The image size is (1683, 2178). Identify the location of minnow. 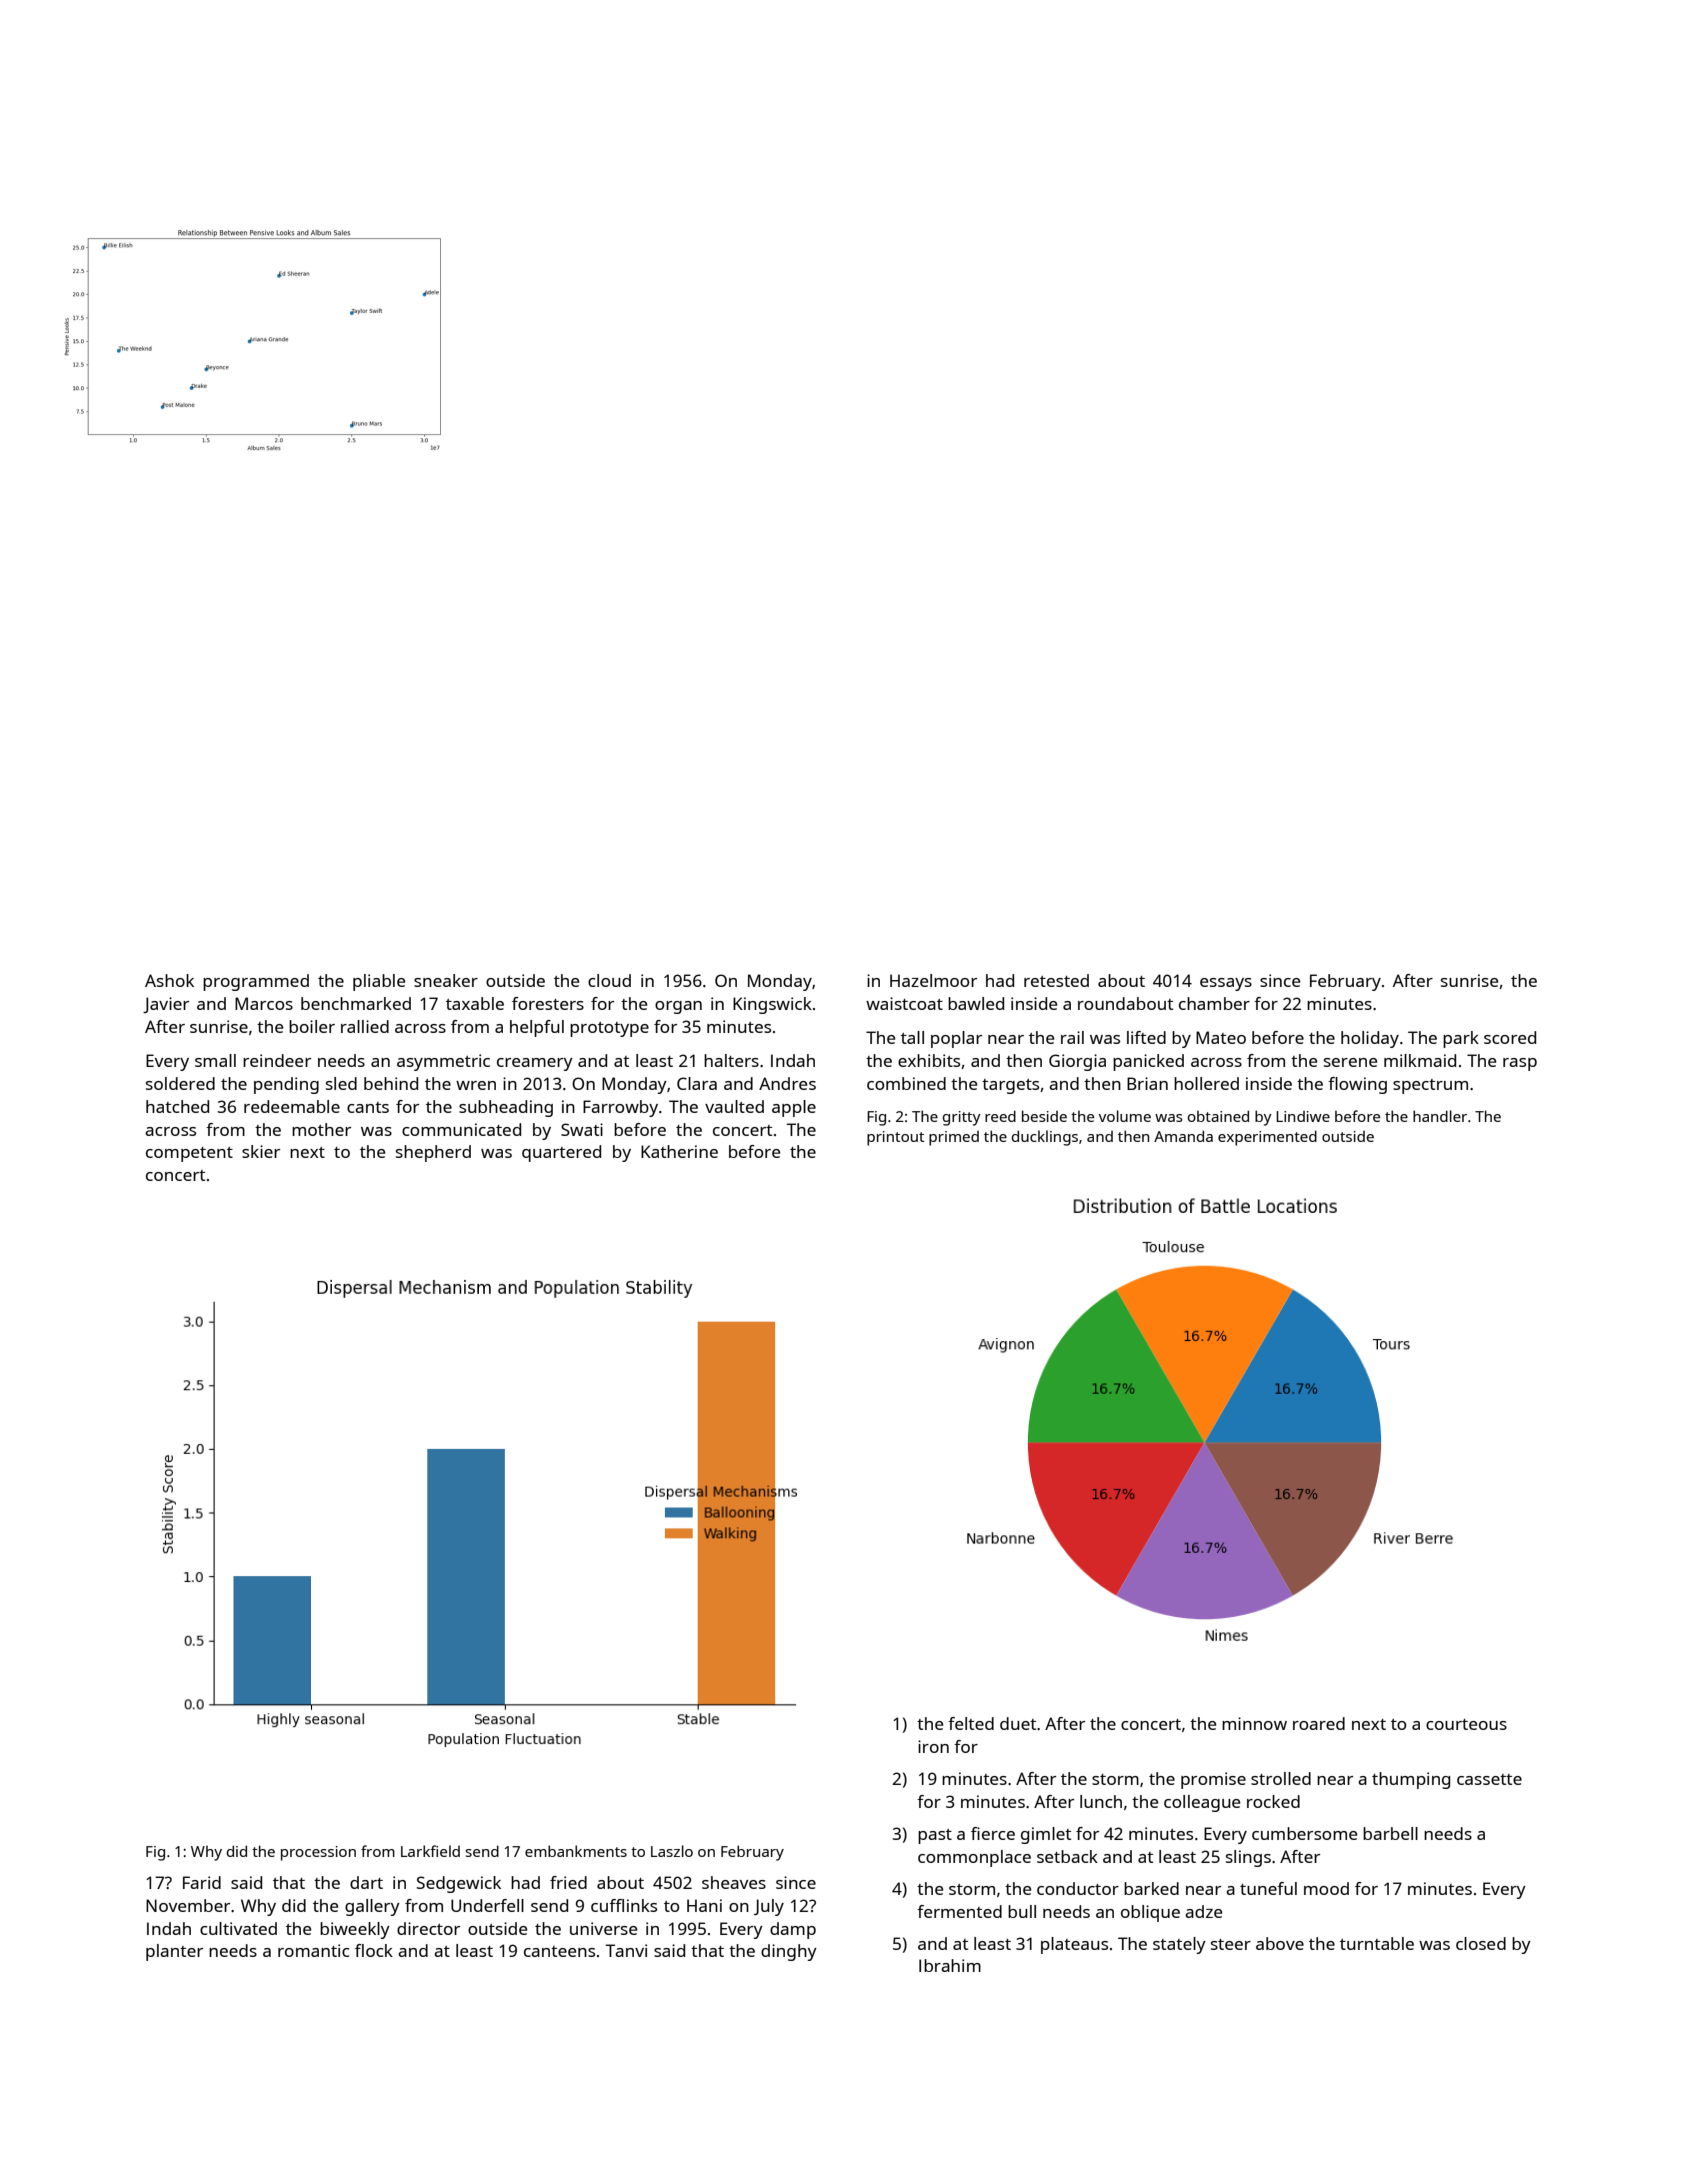
(1254, 1723).
